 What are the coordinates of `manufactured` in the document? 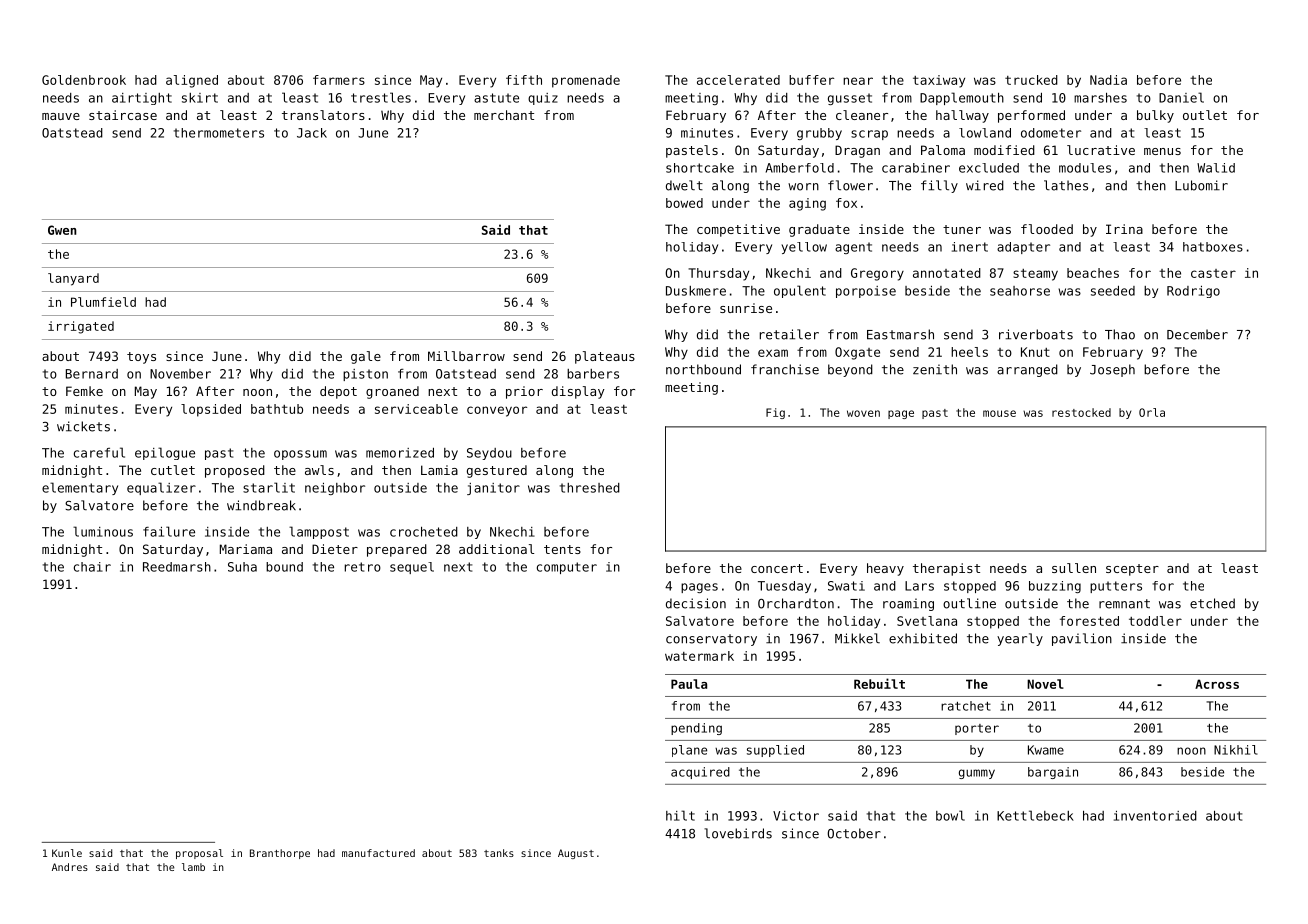 It's located at (378, 853).
